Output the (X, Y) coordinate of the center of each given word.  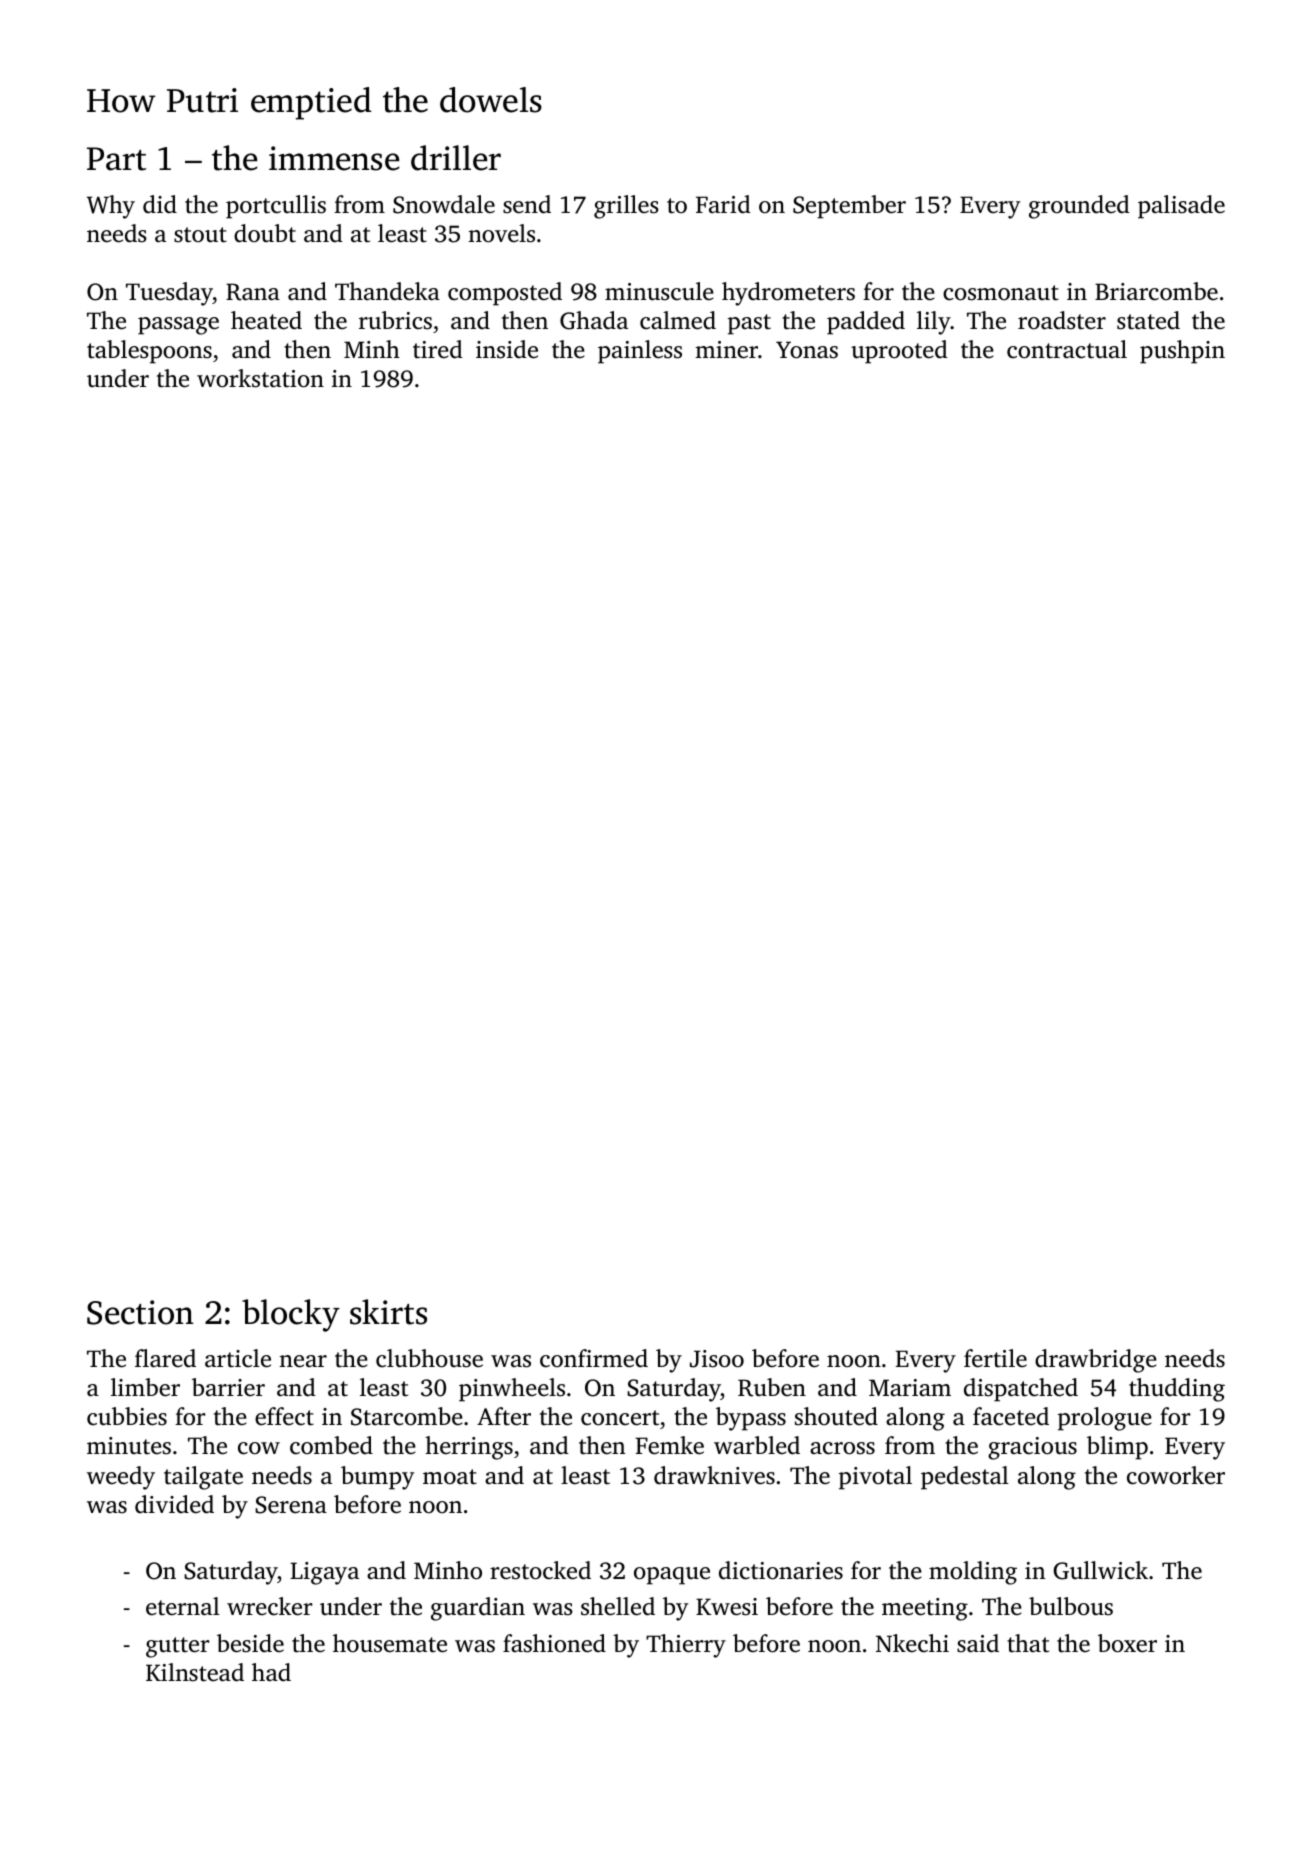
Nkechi (912, 1643)
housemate (390, 1643)
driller (456, 158)
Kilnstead (195, 1672)
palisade (1181, 207)
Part (116, 159)
